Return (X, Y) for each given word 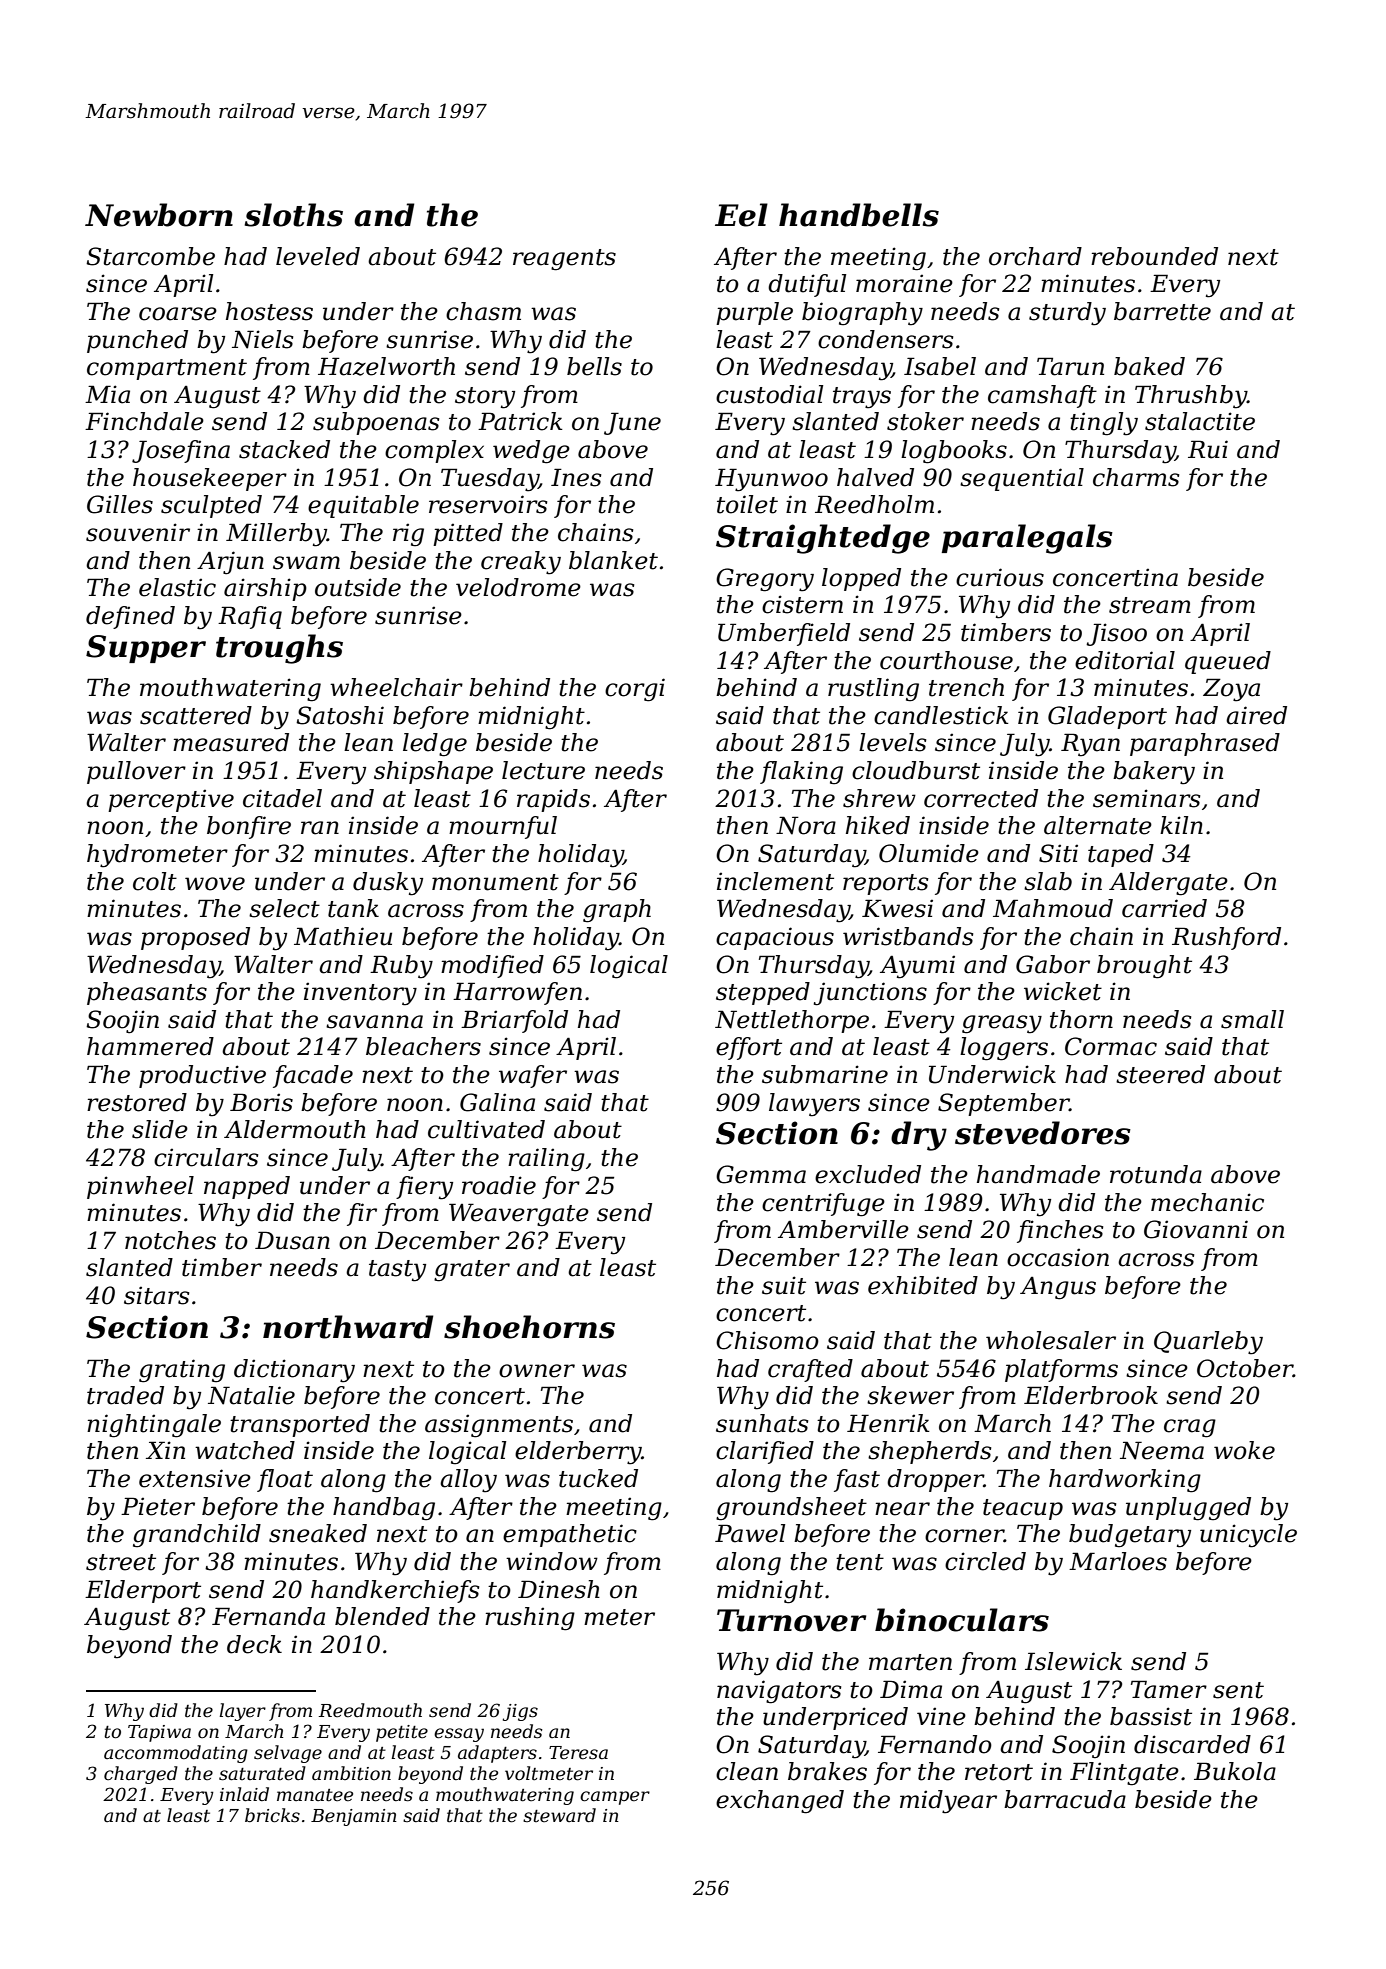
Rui (1208, 449)
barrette (1162, 311)
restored (137, 1102)
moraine (904, 283)
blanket (613, 560)
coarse (178, 314)
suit (784, 1285)
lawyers (814, 1105)
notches (170, 1240)
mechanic (1207, 1202)
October (1245, 1368)
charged (141, 1775)
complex (434, 451)
